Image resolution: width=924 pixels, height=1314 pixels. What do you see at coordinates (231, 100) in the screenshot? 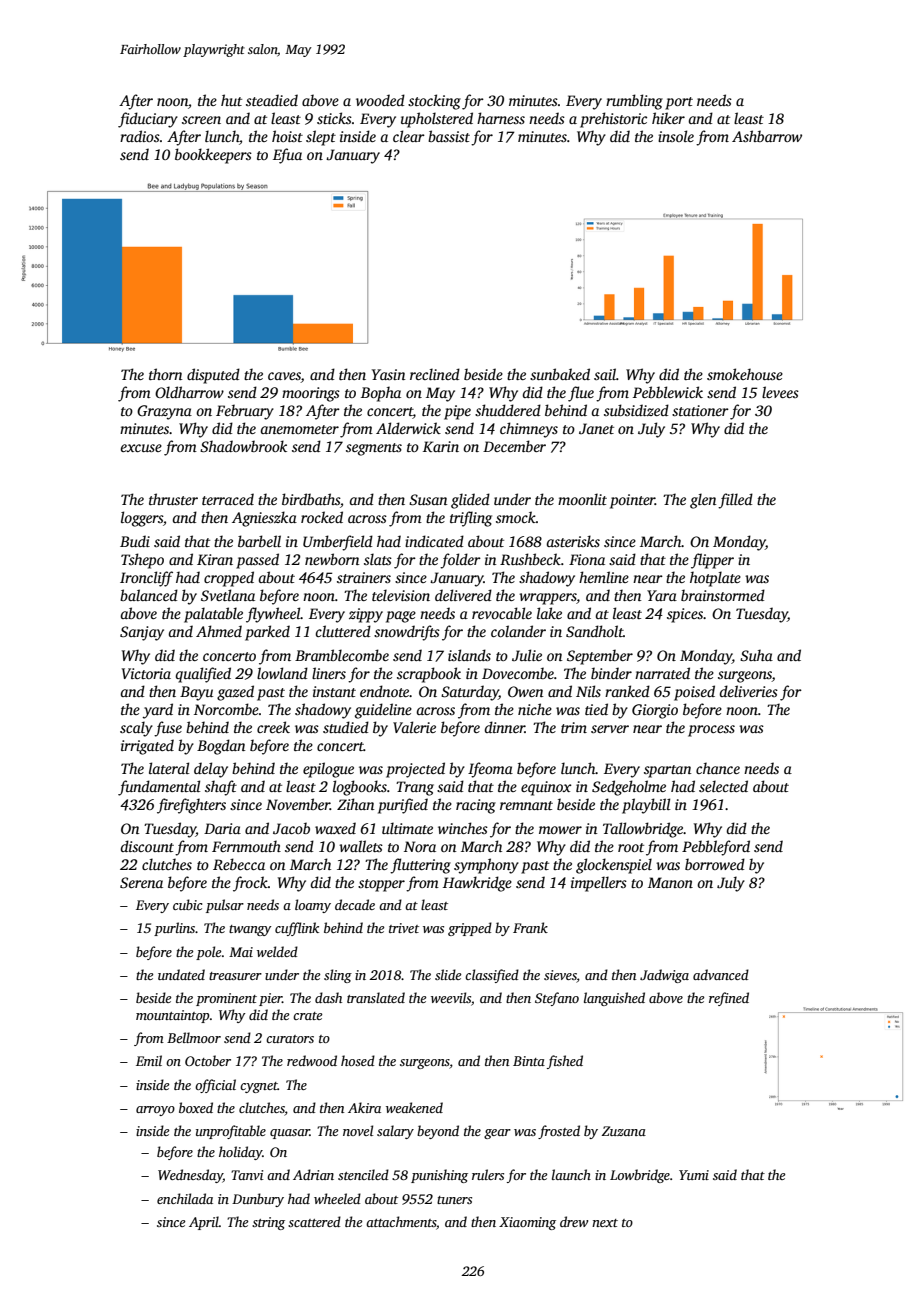
I see `hut` at bounding box center [231, 100].
